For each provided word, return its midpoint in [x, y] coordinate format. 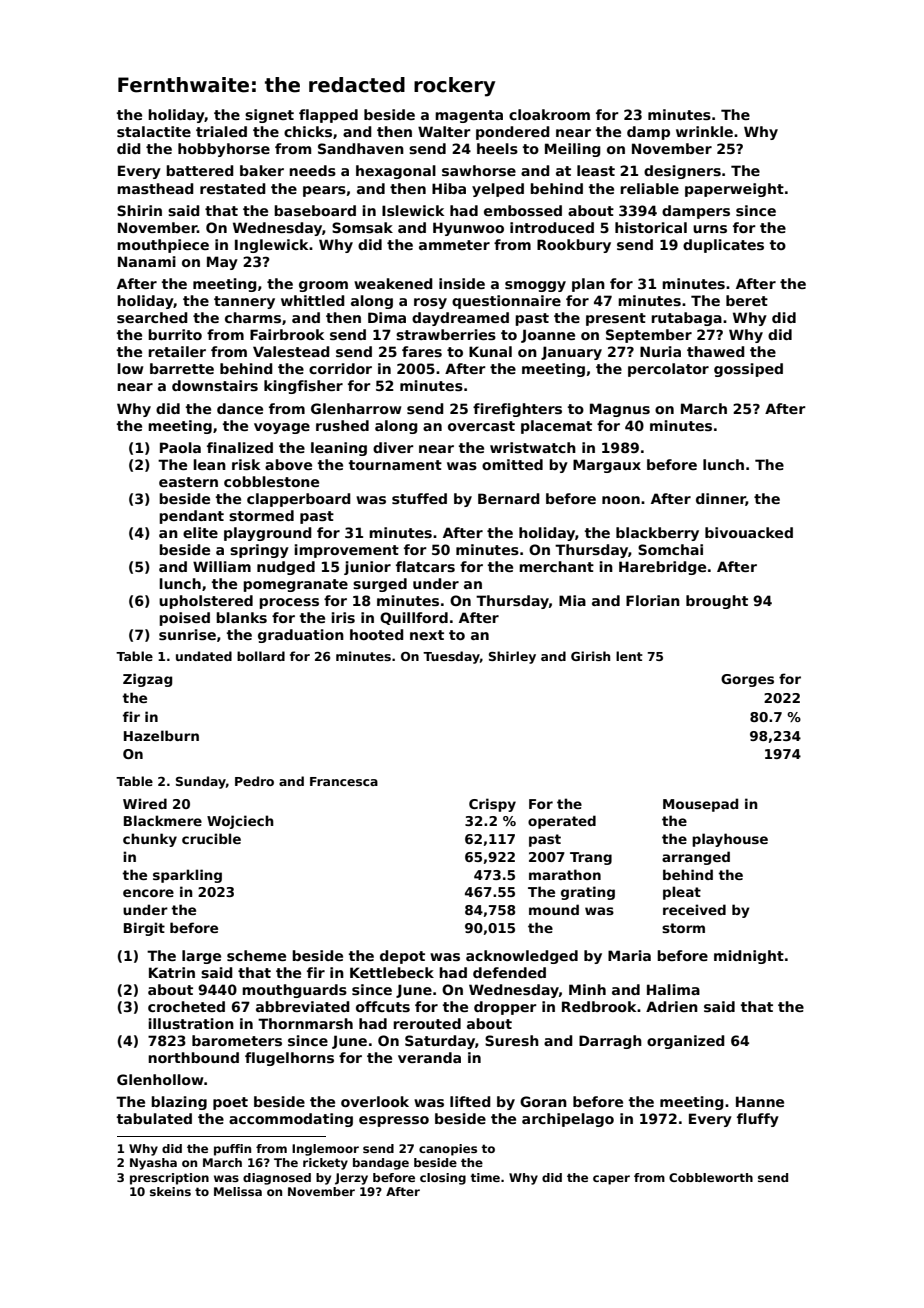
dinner [721, 499]
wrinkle [704, 131]
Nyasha [153, 1164]
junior [367, 568]
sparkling [187, 876]
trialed [221, 131]
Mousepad [700, 805]
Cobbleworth [711, 1177]
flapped [328, 116]
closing [443, 1179]
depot [402, 957]
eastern [188, 482]
